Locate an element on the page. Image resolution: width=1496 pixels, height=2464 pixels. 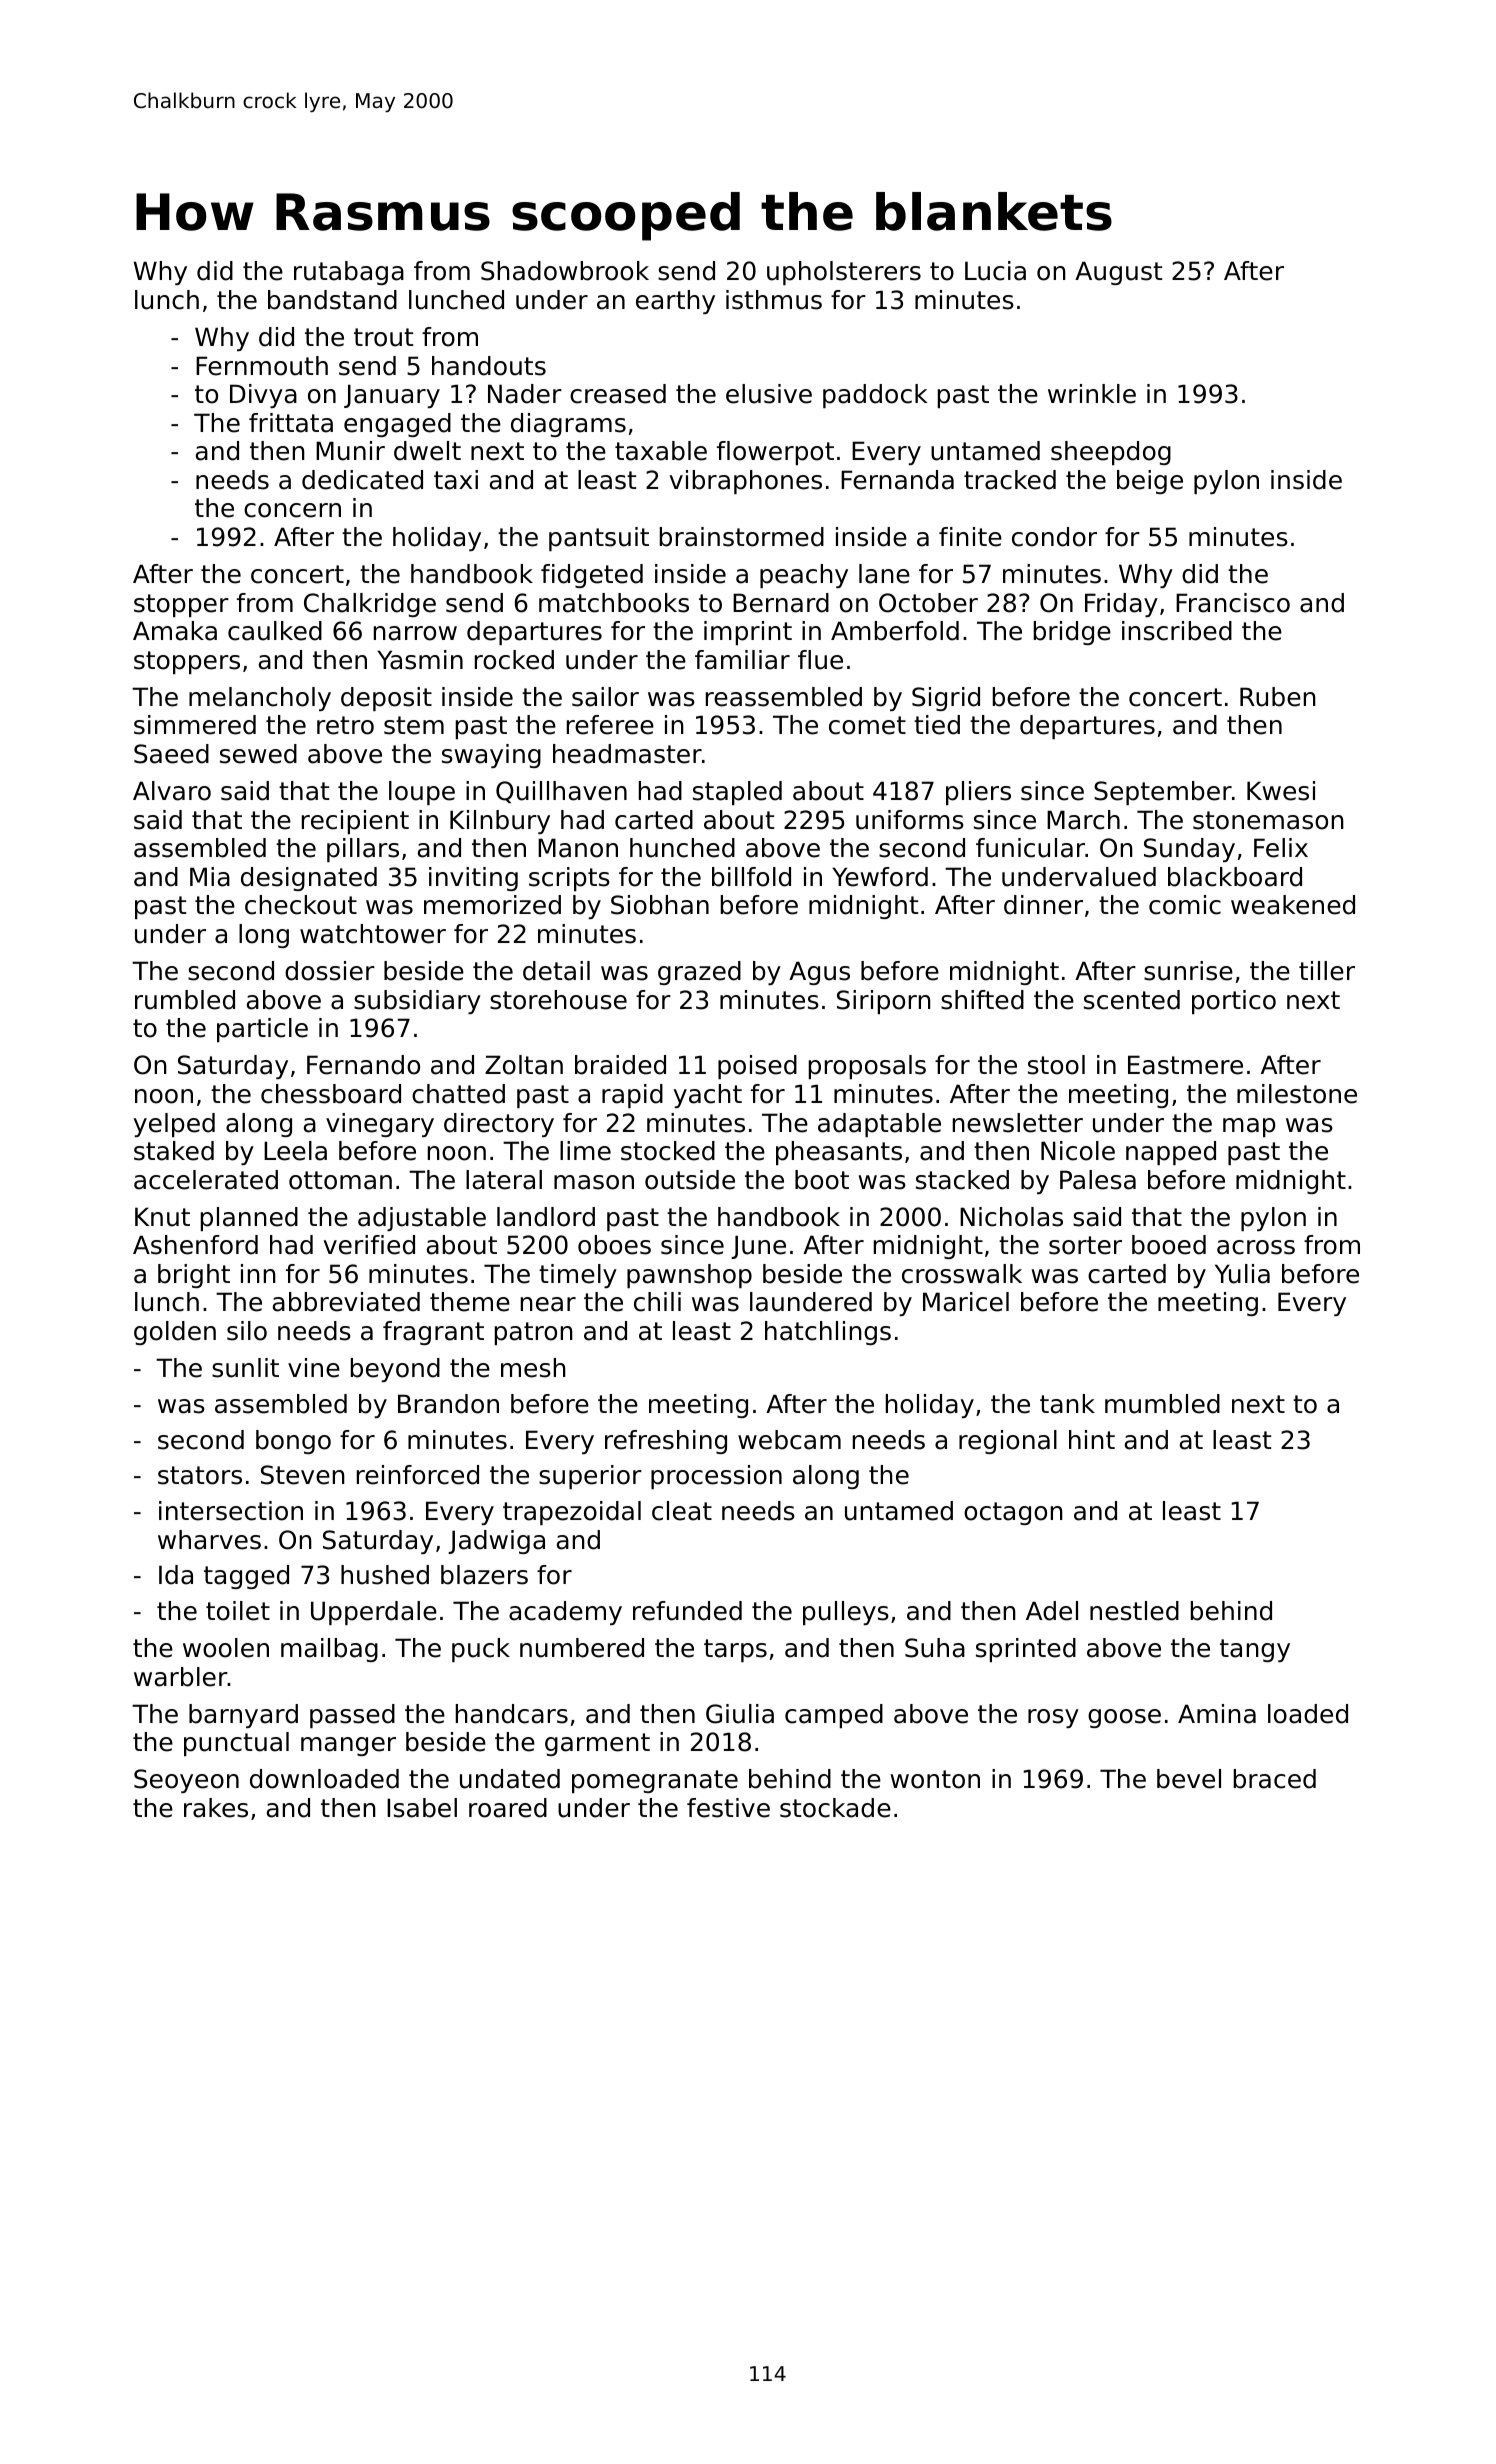
rakes is located at coordinates (216, 1808).
